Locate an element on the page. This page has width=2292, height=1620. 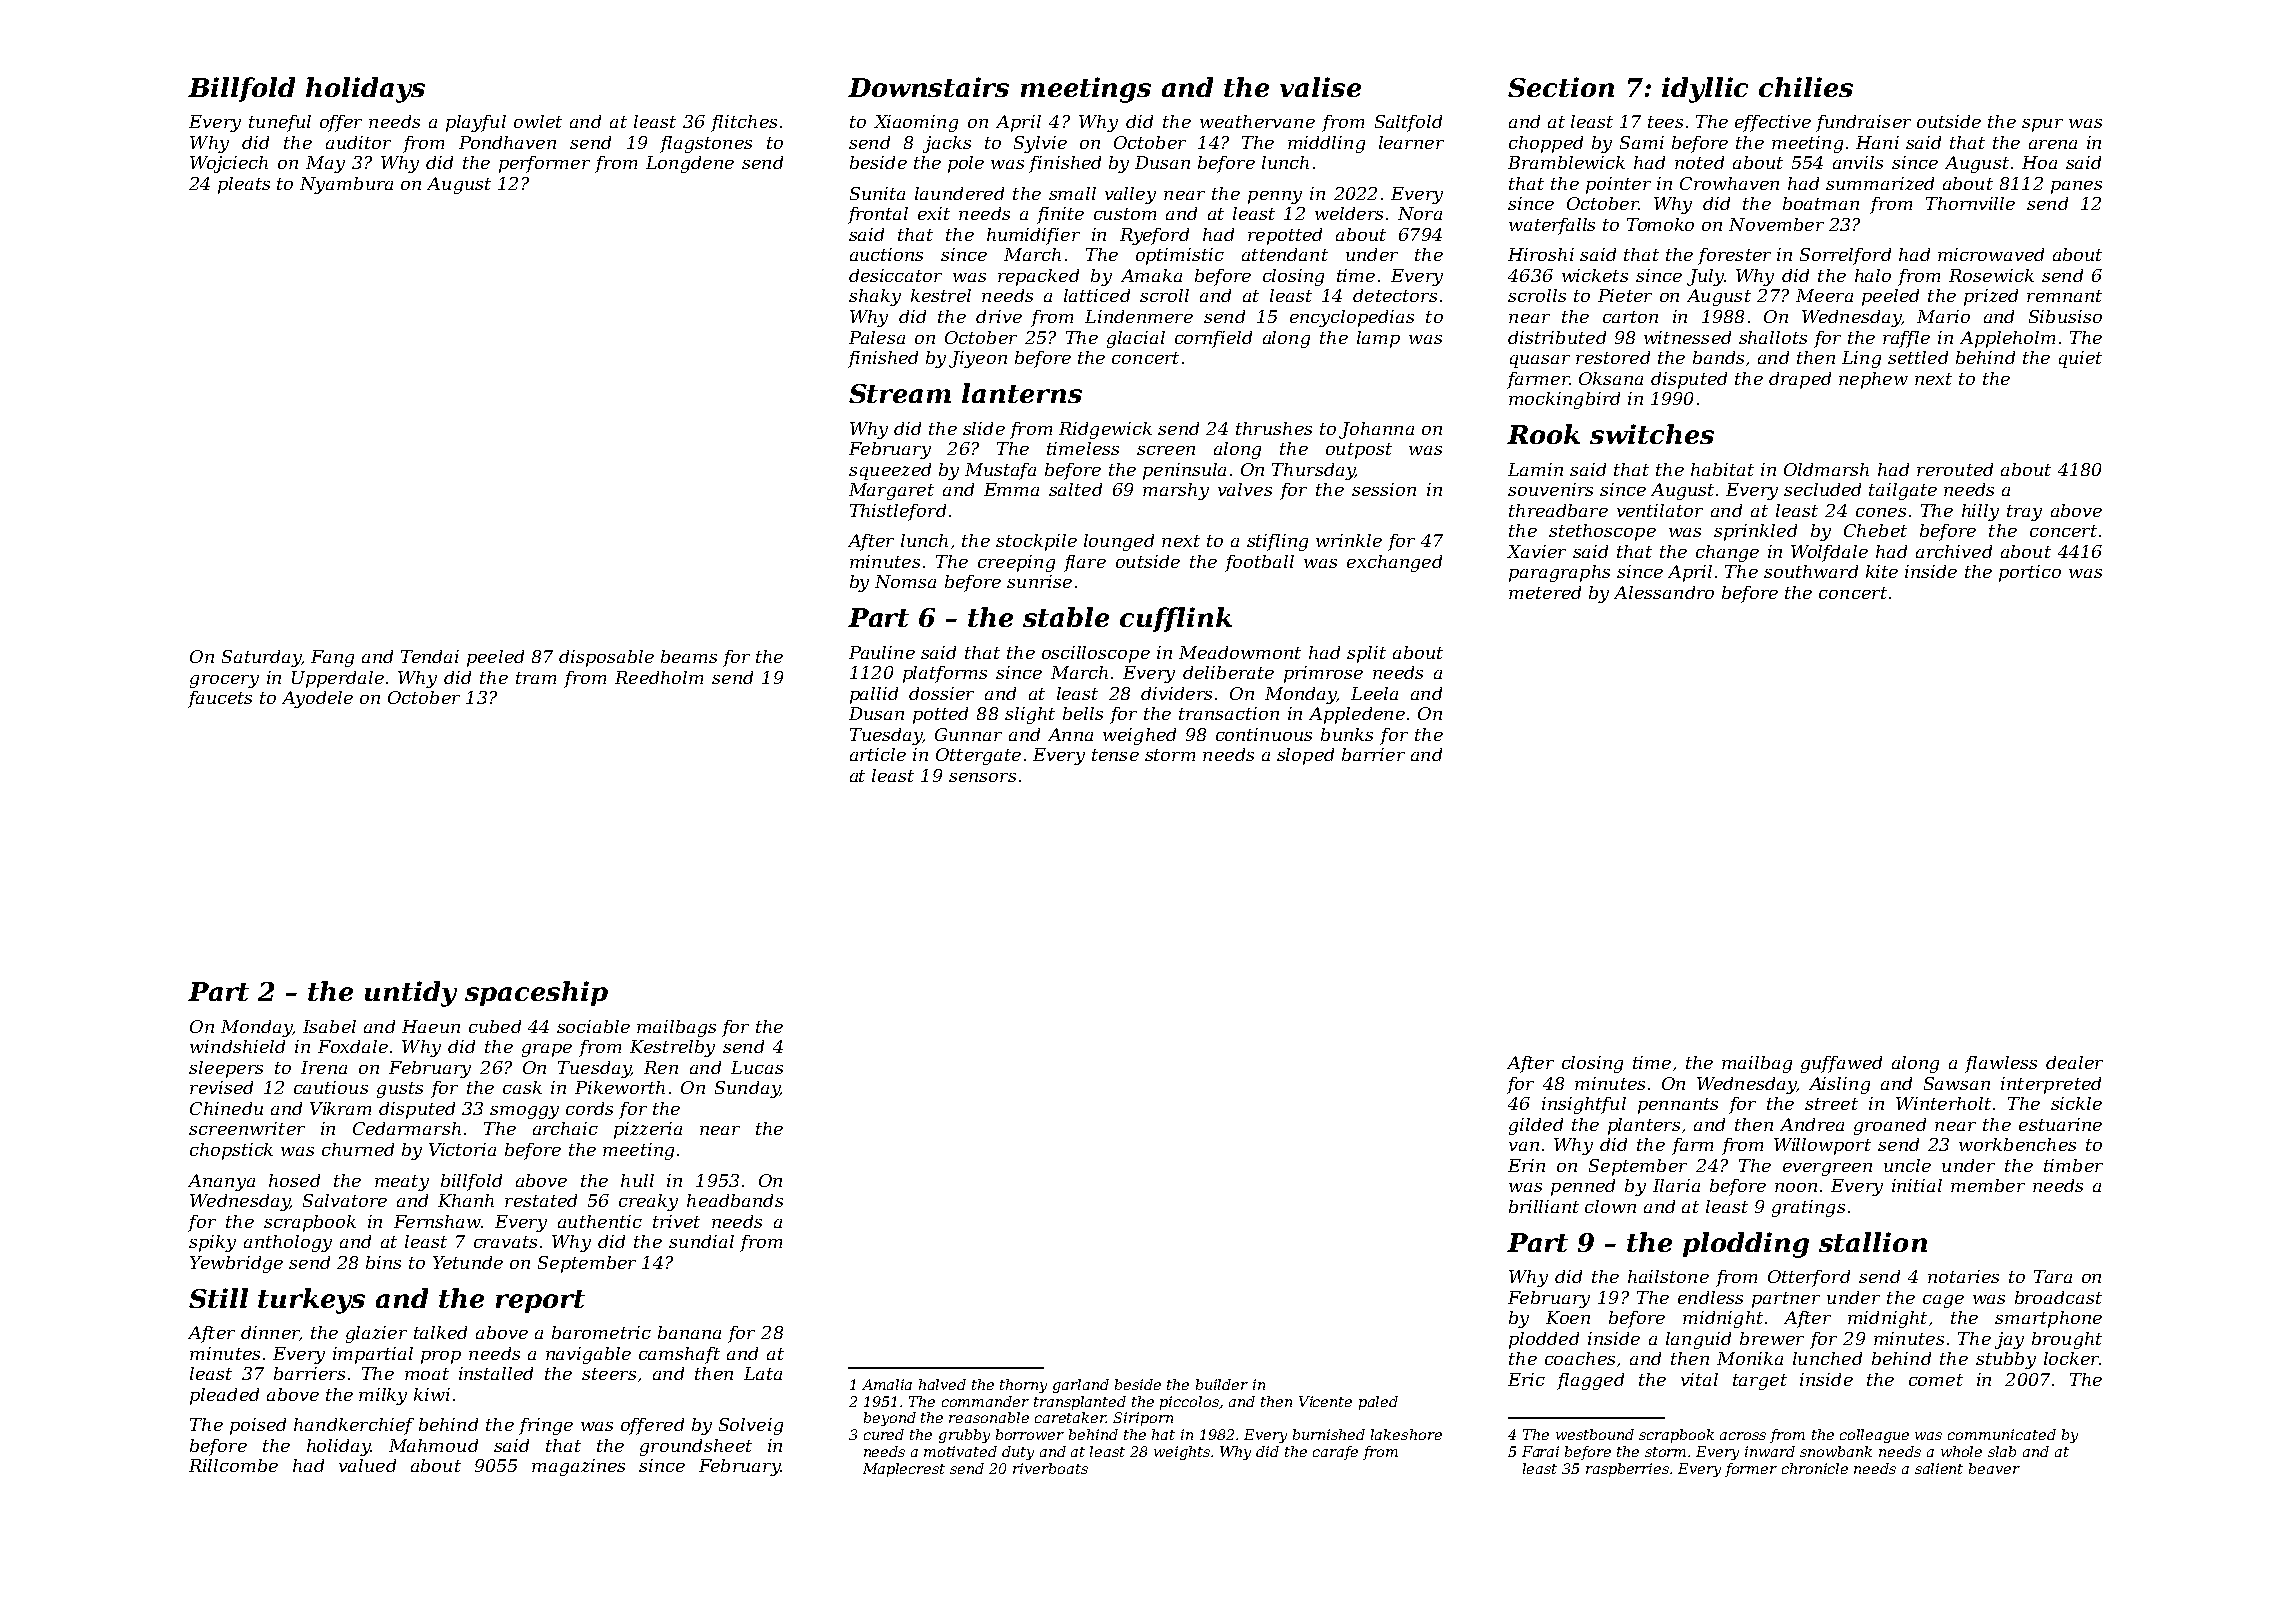
auctions is located at coordinates (886, 254).
